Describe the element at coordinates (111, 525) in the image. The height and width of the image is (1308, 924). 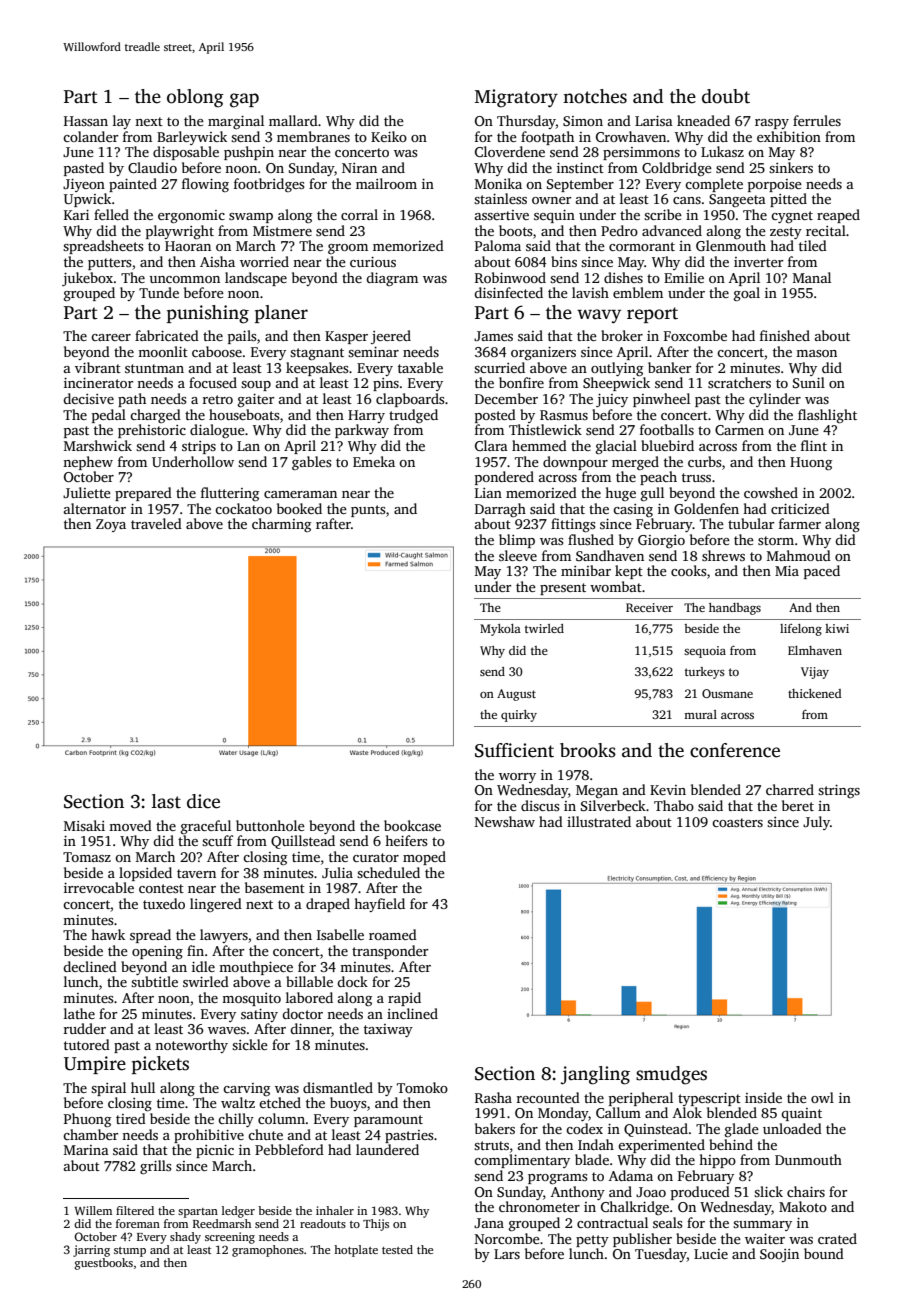
I see `Zoya` at that location.
